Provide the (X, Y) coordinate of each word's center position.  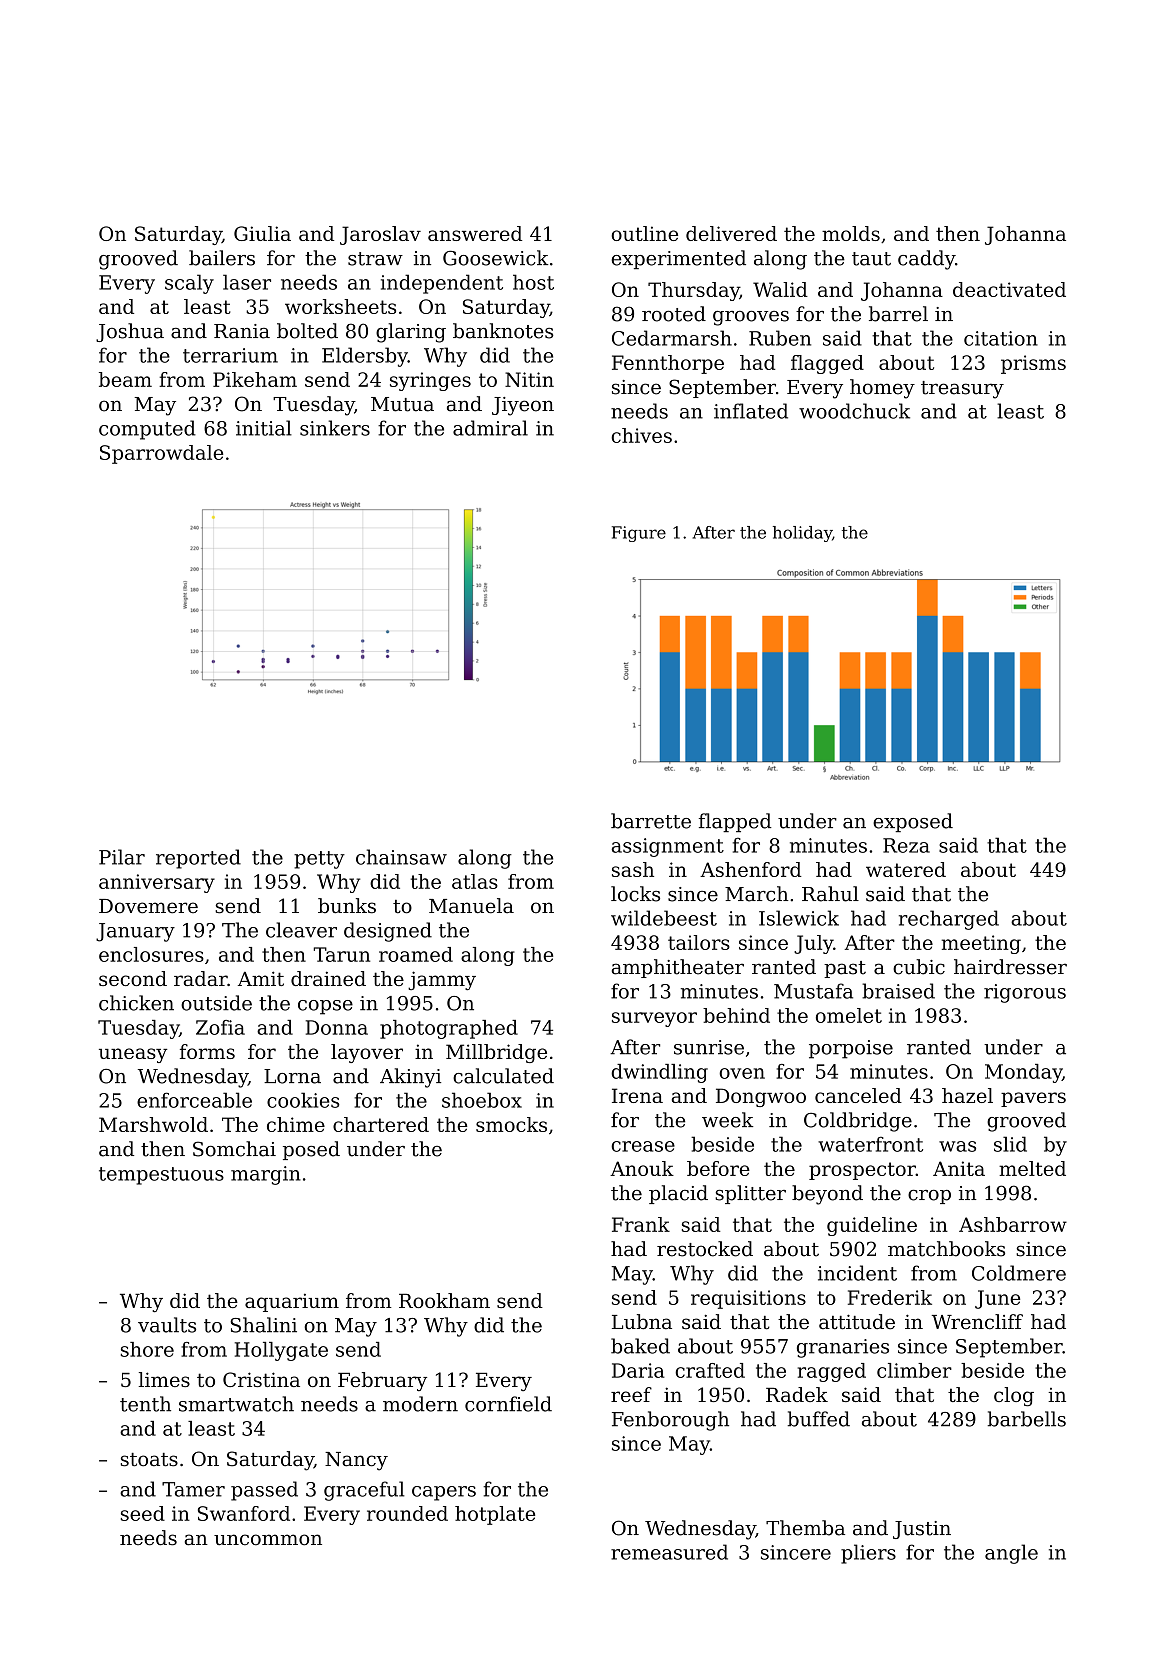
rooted (674, 314)
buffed (819, 1419)
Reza (906, 845)
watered (906, 869)
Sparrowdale (161, 454)
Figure (639, 534)
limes (164, 1379)
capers (444, 1493)
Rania (242, 331)
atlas (475, 881)
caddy (926, 260)
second (133, 978)
